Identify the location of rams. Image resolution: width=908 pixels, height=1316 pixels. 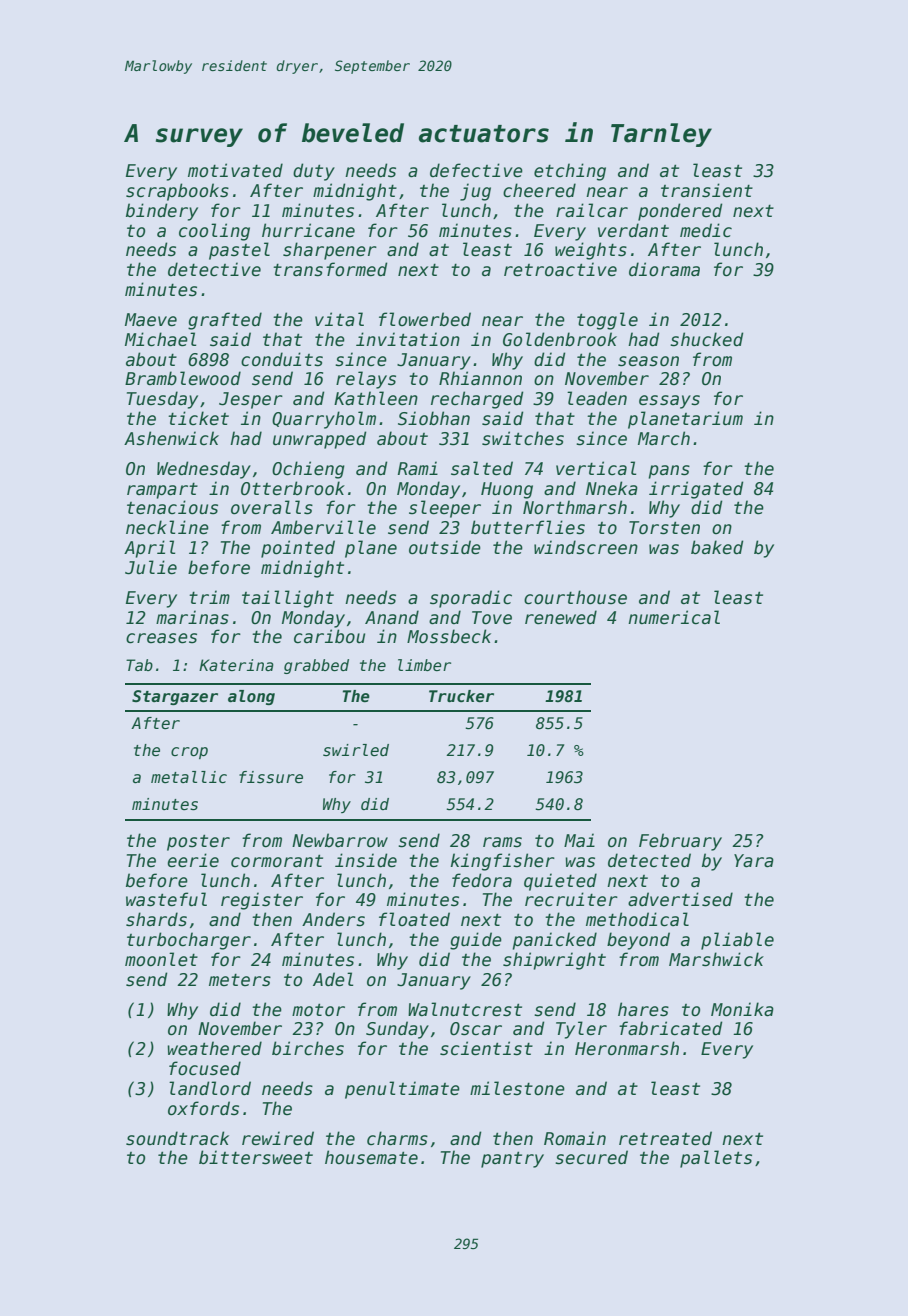
(502, 842).
